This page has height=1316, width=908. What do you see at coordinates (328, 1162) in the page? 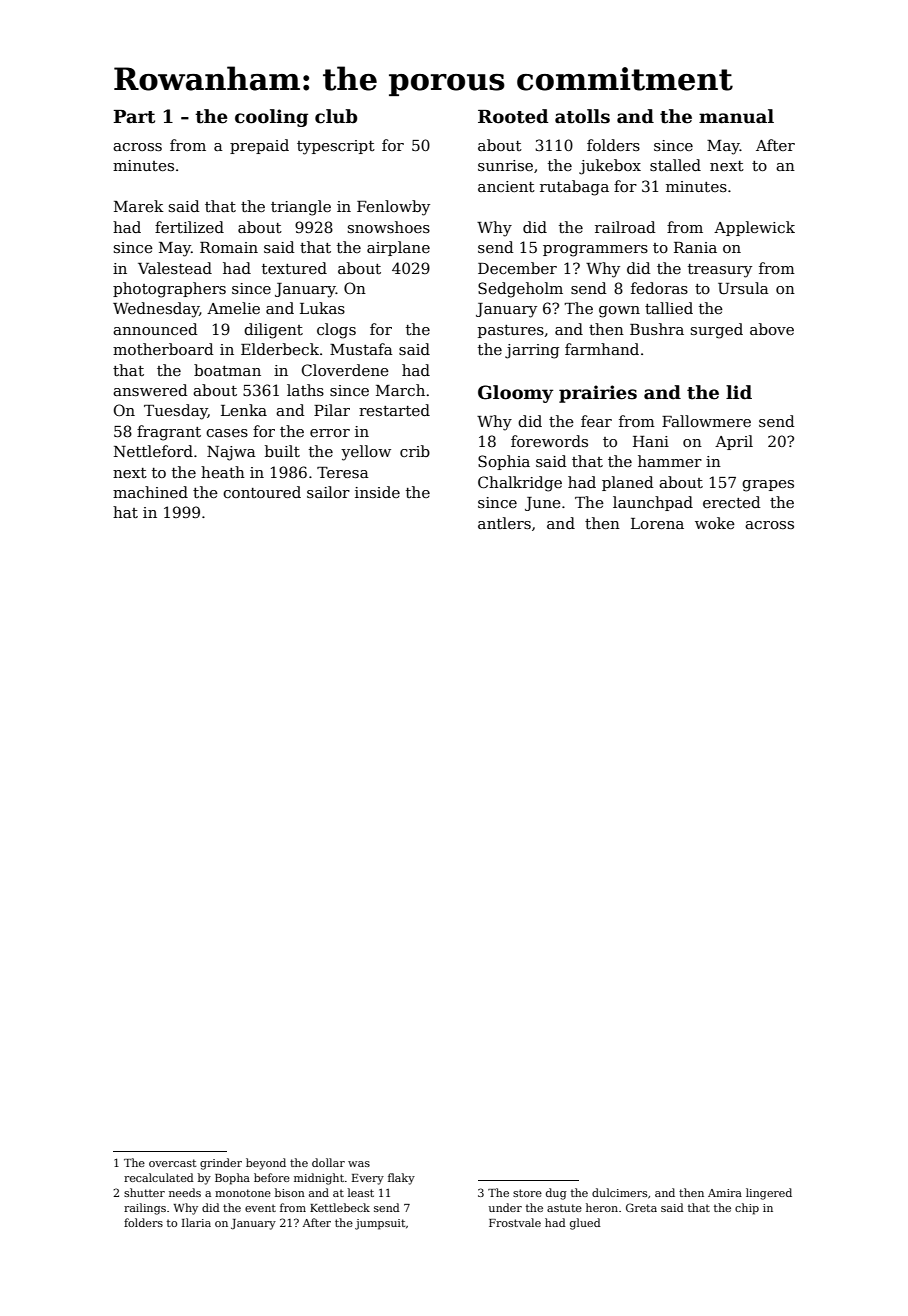
I see `dollar` at bounding box center [328, 1162].
